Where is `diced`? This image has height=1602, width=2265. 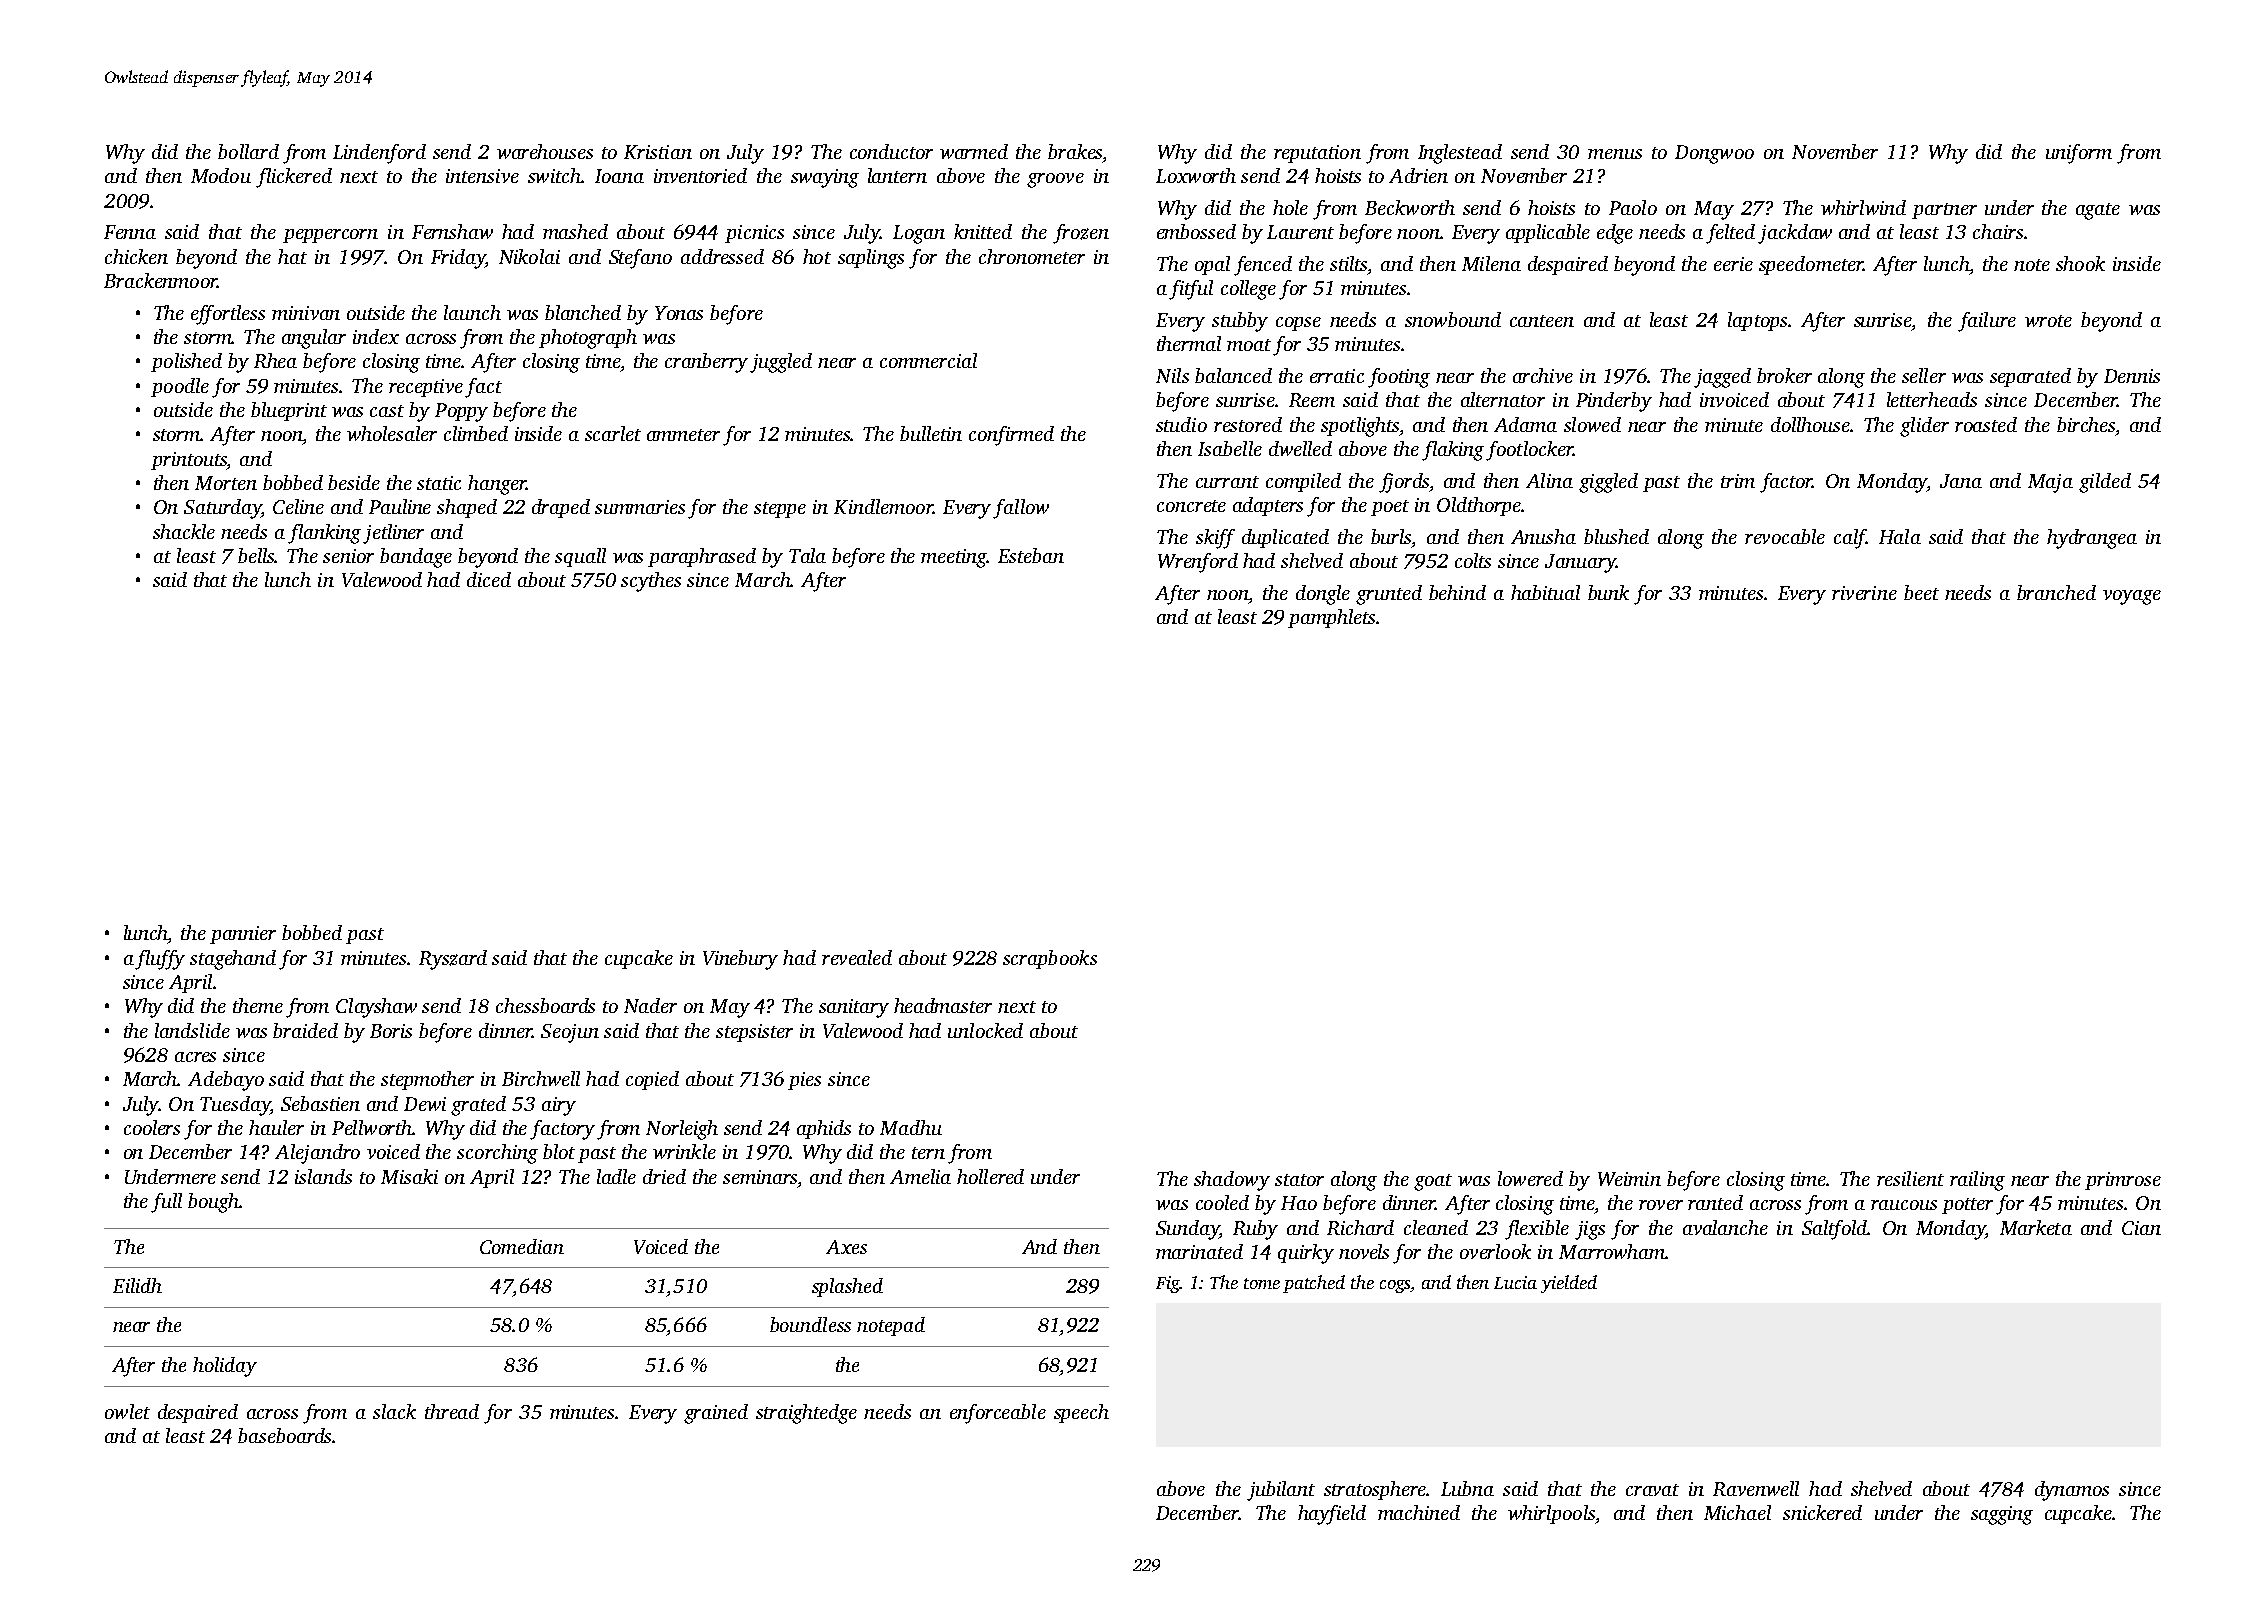
diced is located at coordinates (489, 579).
